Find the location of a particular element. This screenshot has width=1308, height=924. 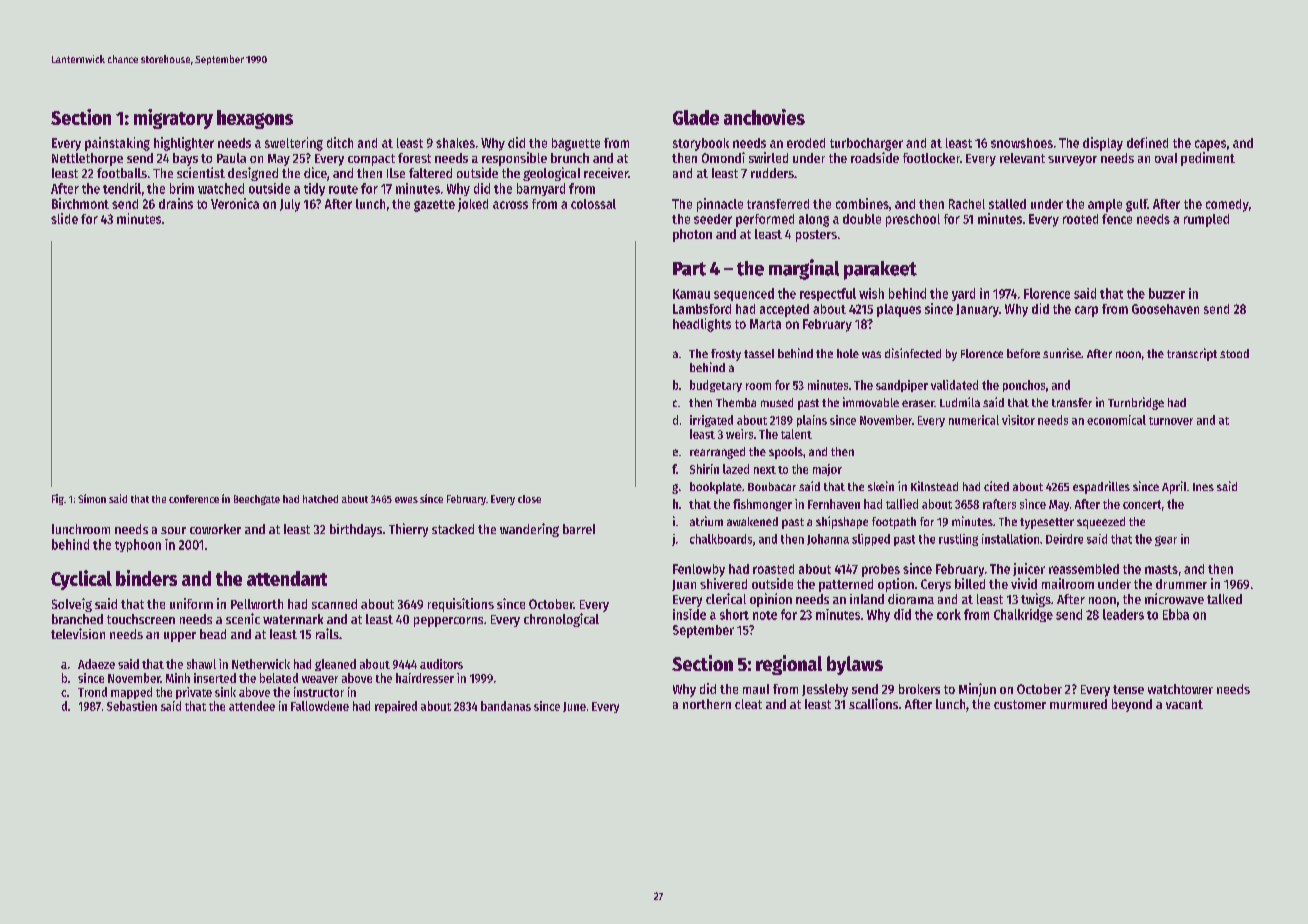

hexagons is located at coordinates (255, 119).
